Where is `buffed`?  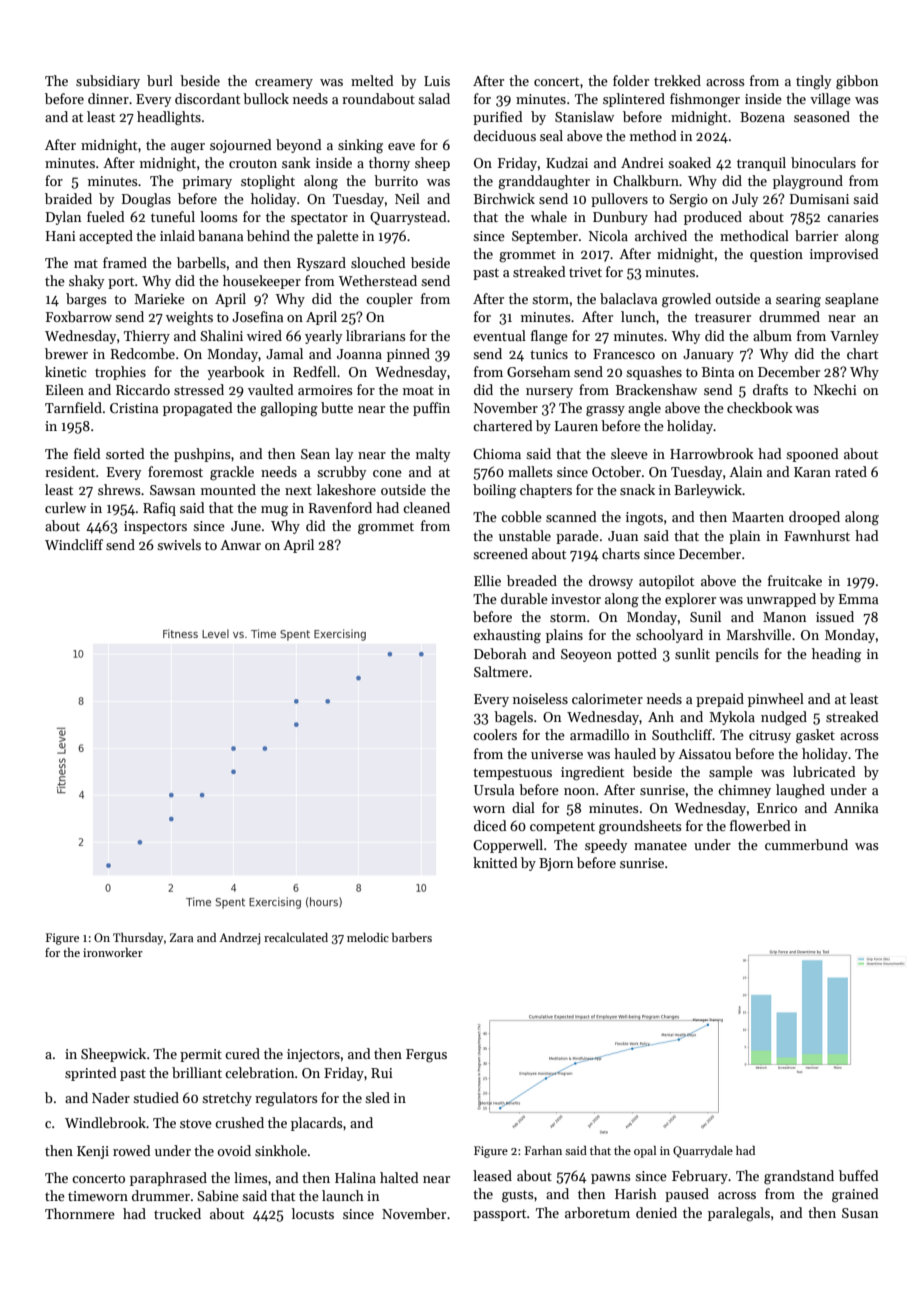
buffed is located at coordinates (859, 1175).
